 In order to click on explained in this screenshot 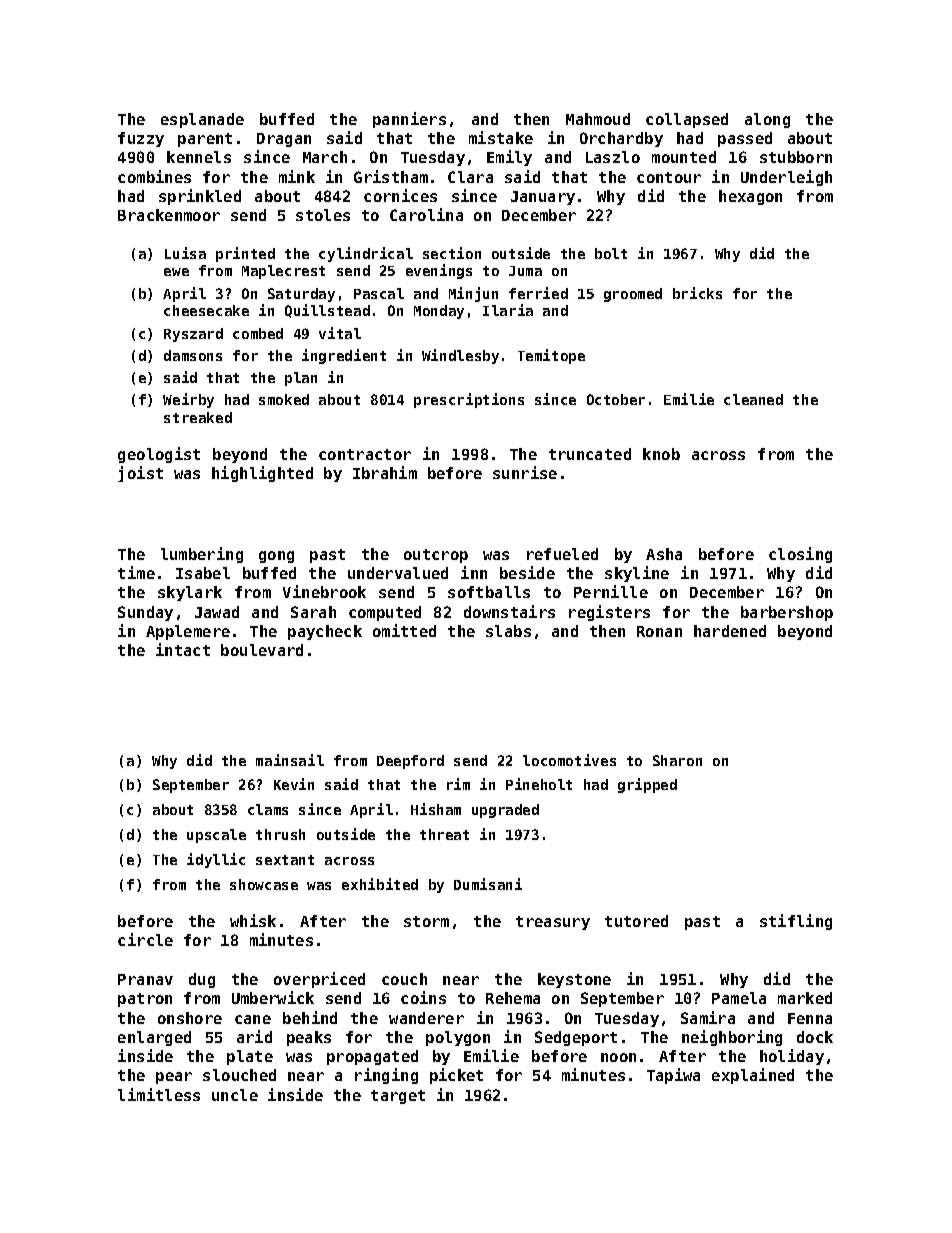, I will do `click(753, 1076)`.
